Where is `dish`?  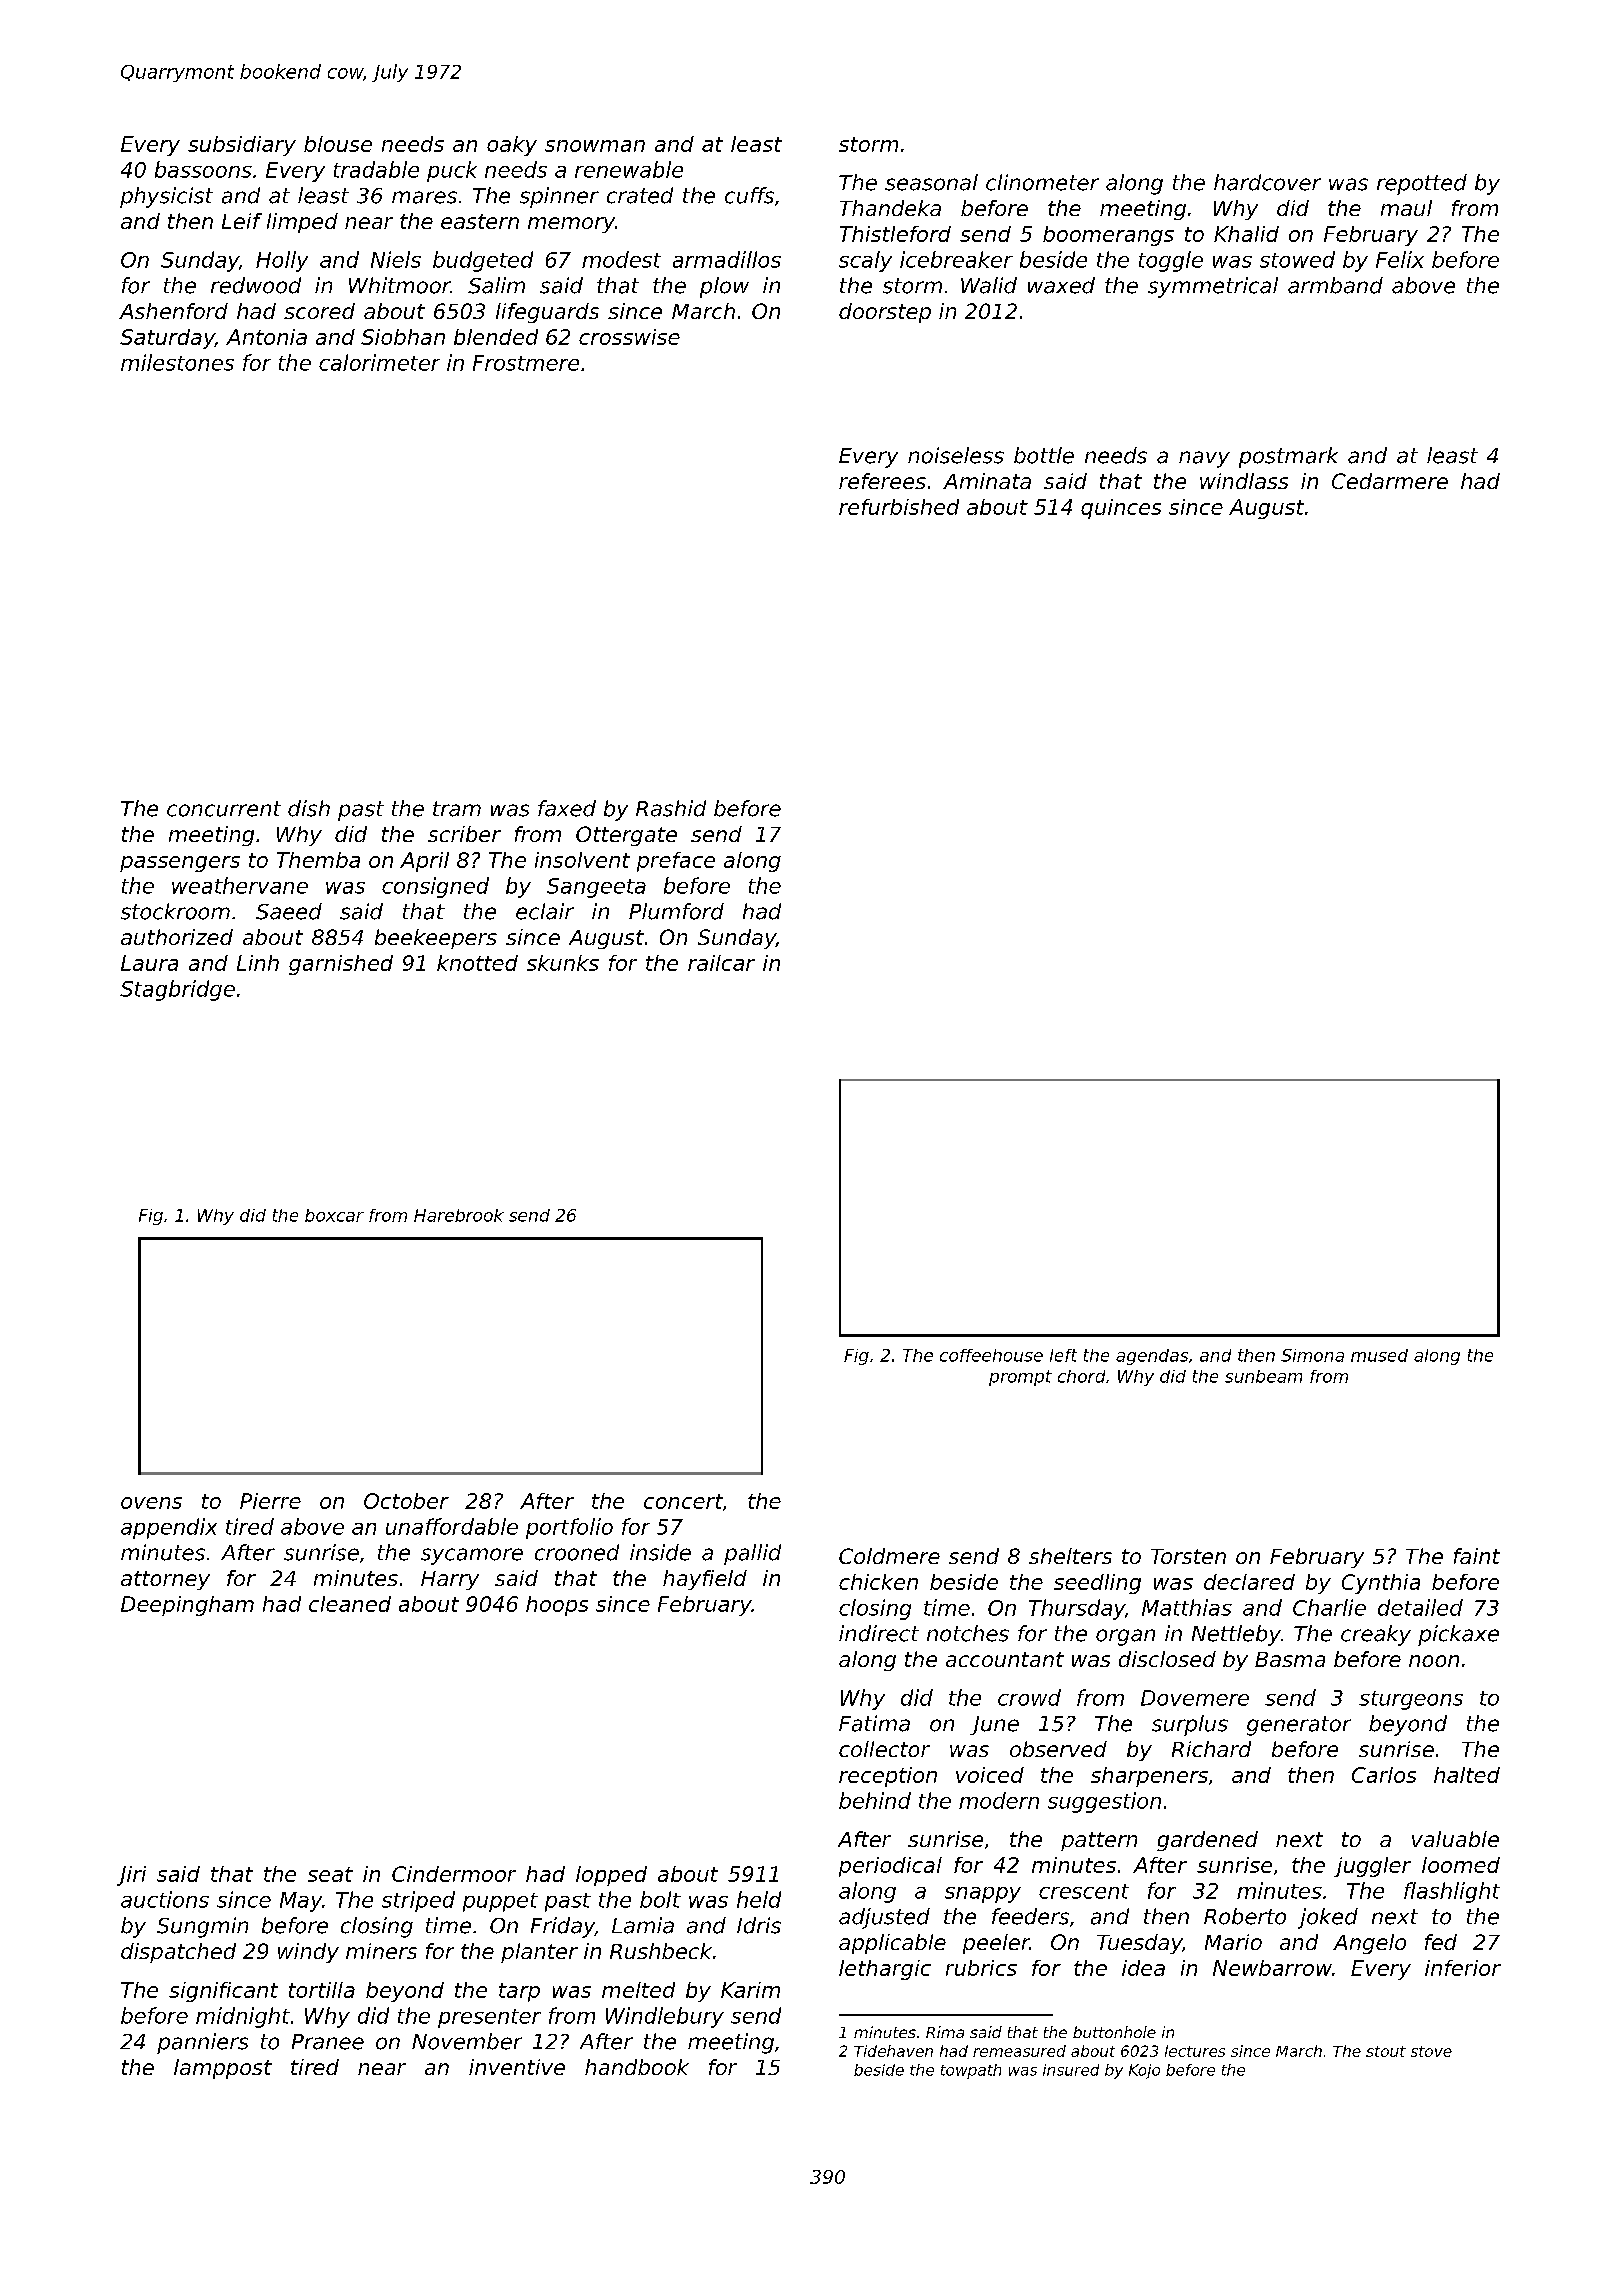
dish is located at coordinates (309, 808).
